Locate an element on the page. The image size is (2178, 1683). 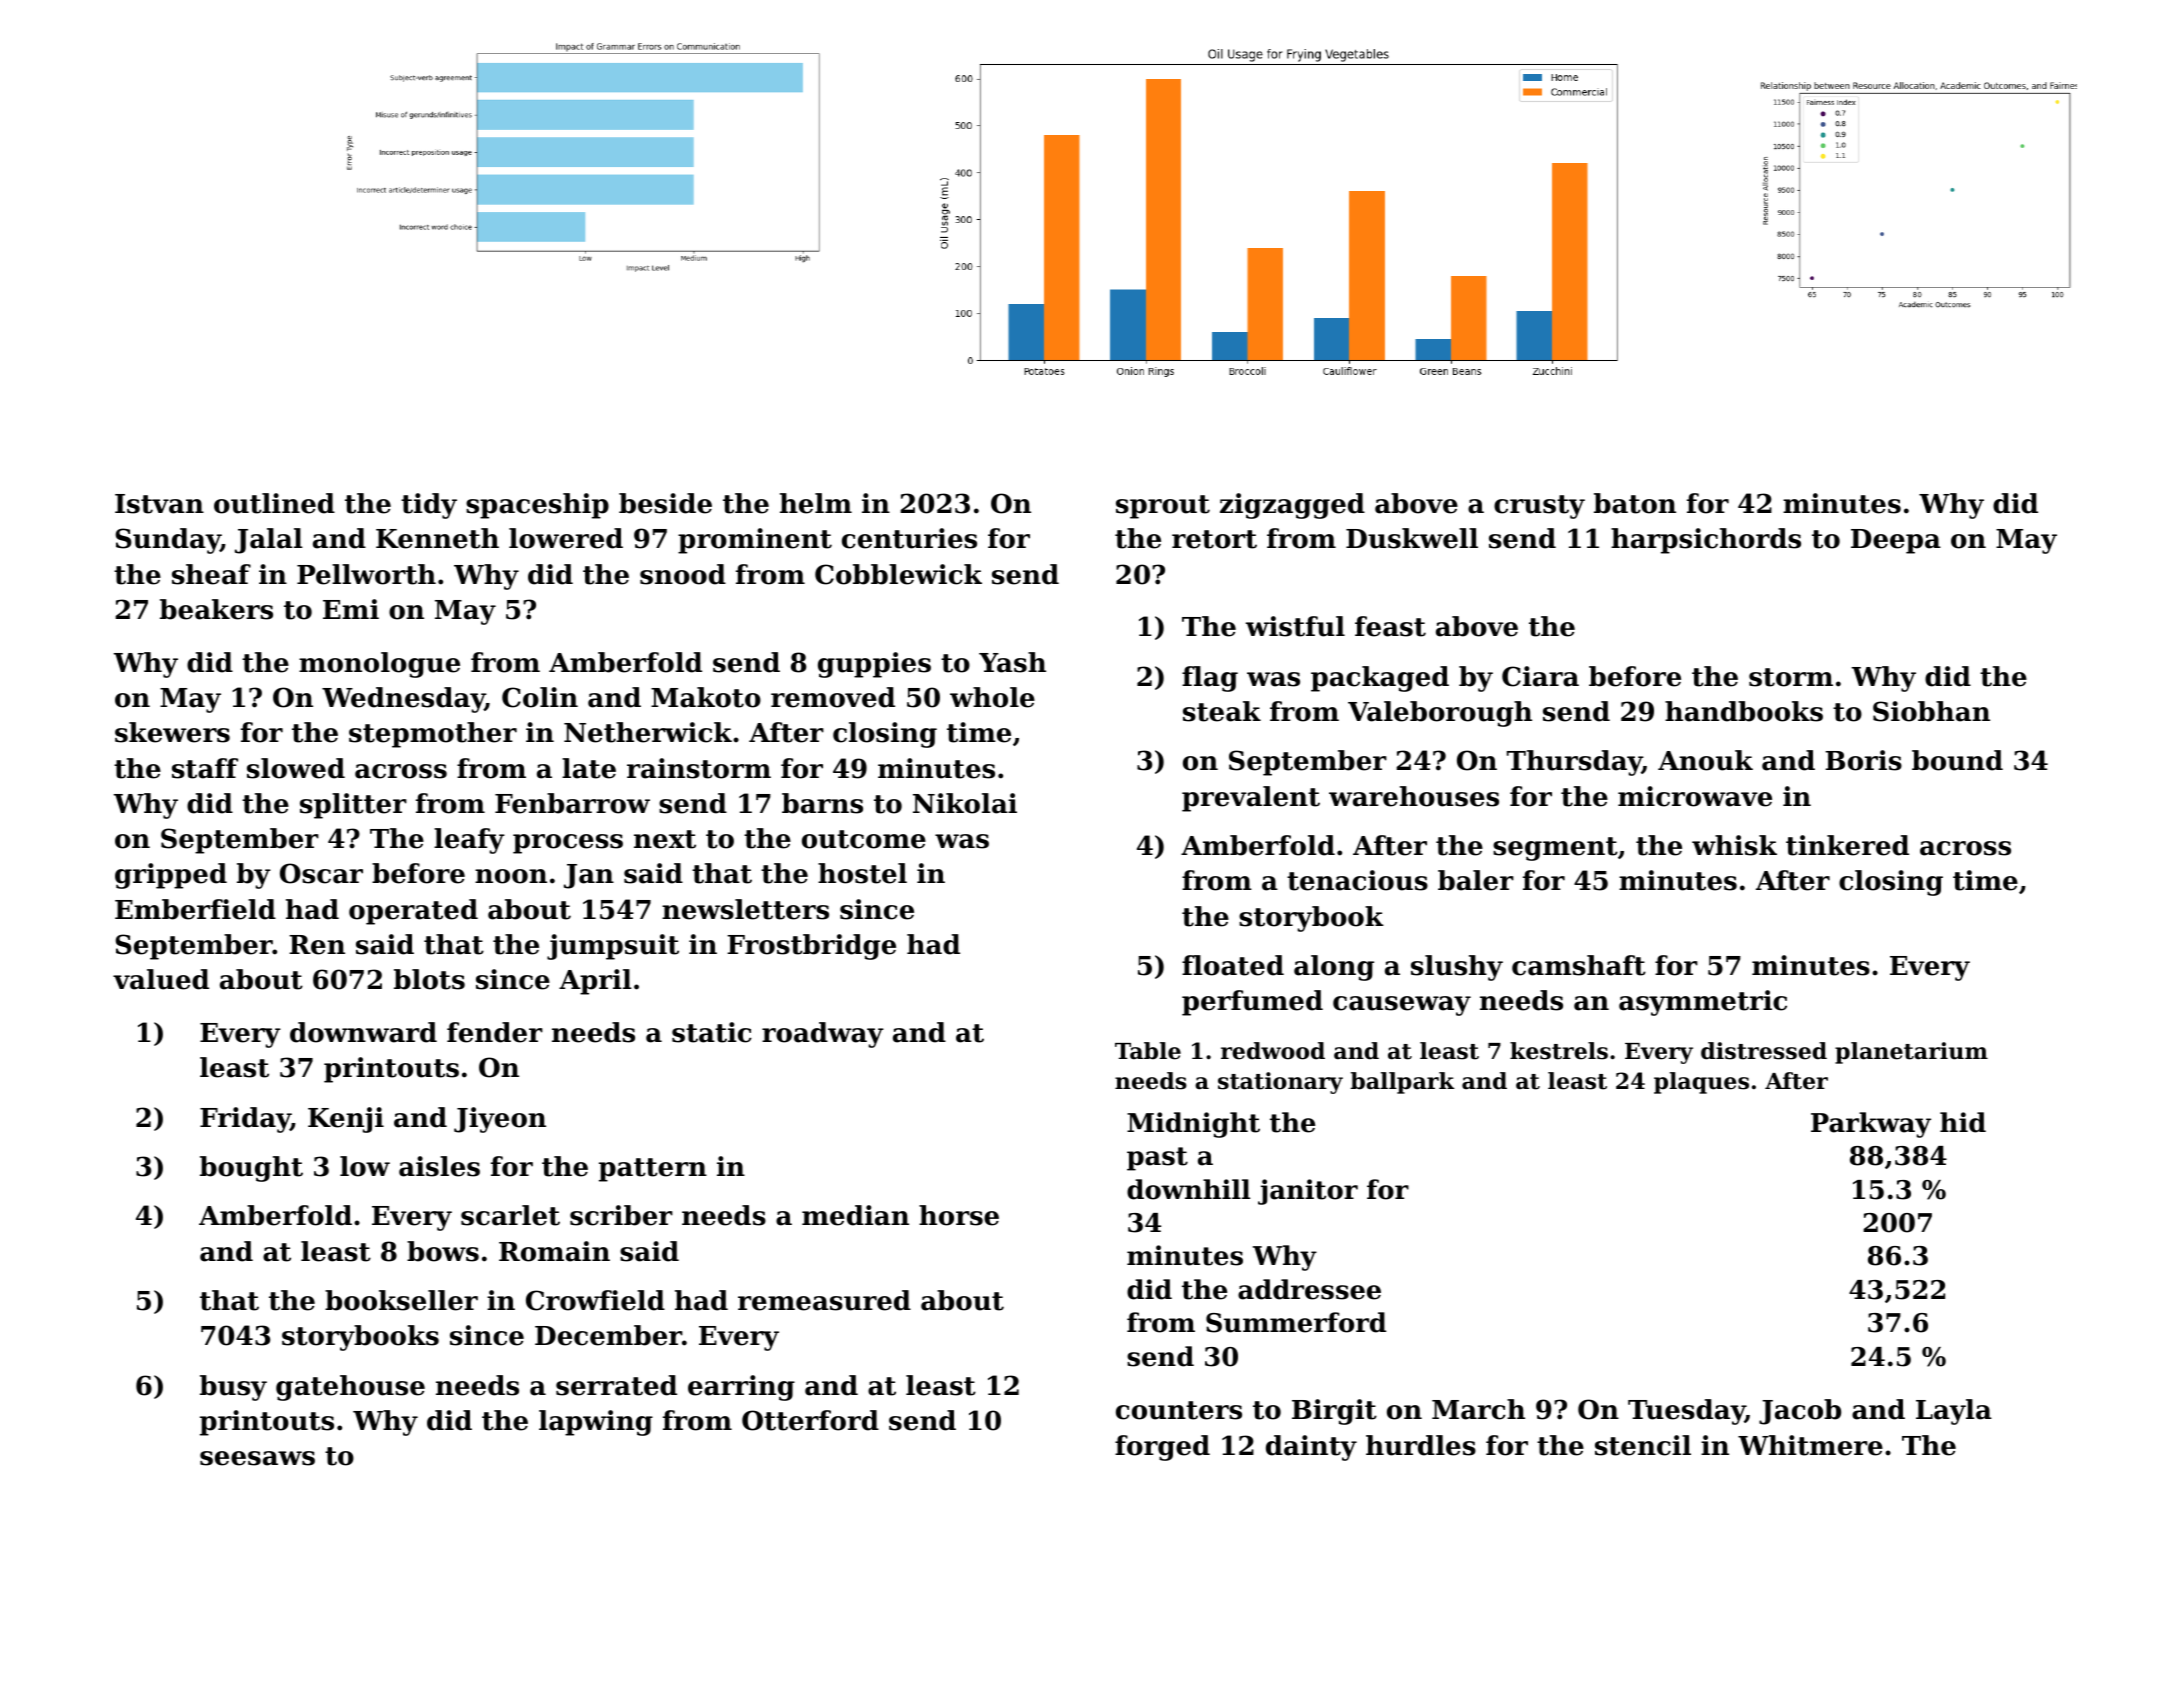
zigzagged is located at coordinates (1292, 506).
